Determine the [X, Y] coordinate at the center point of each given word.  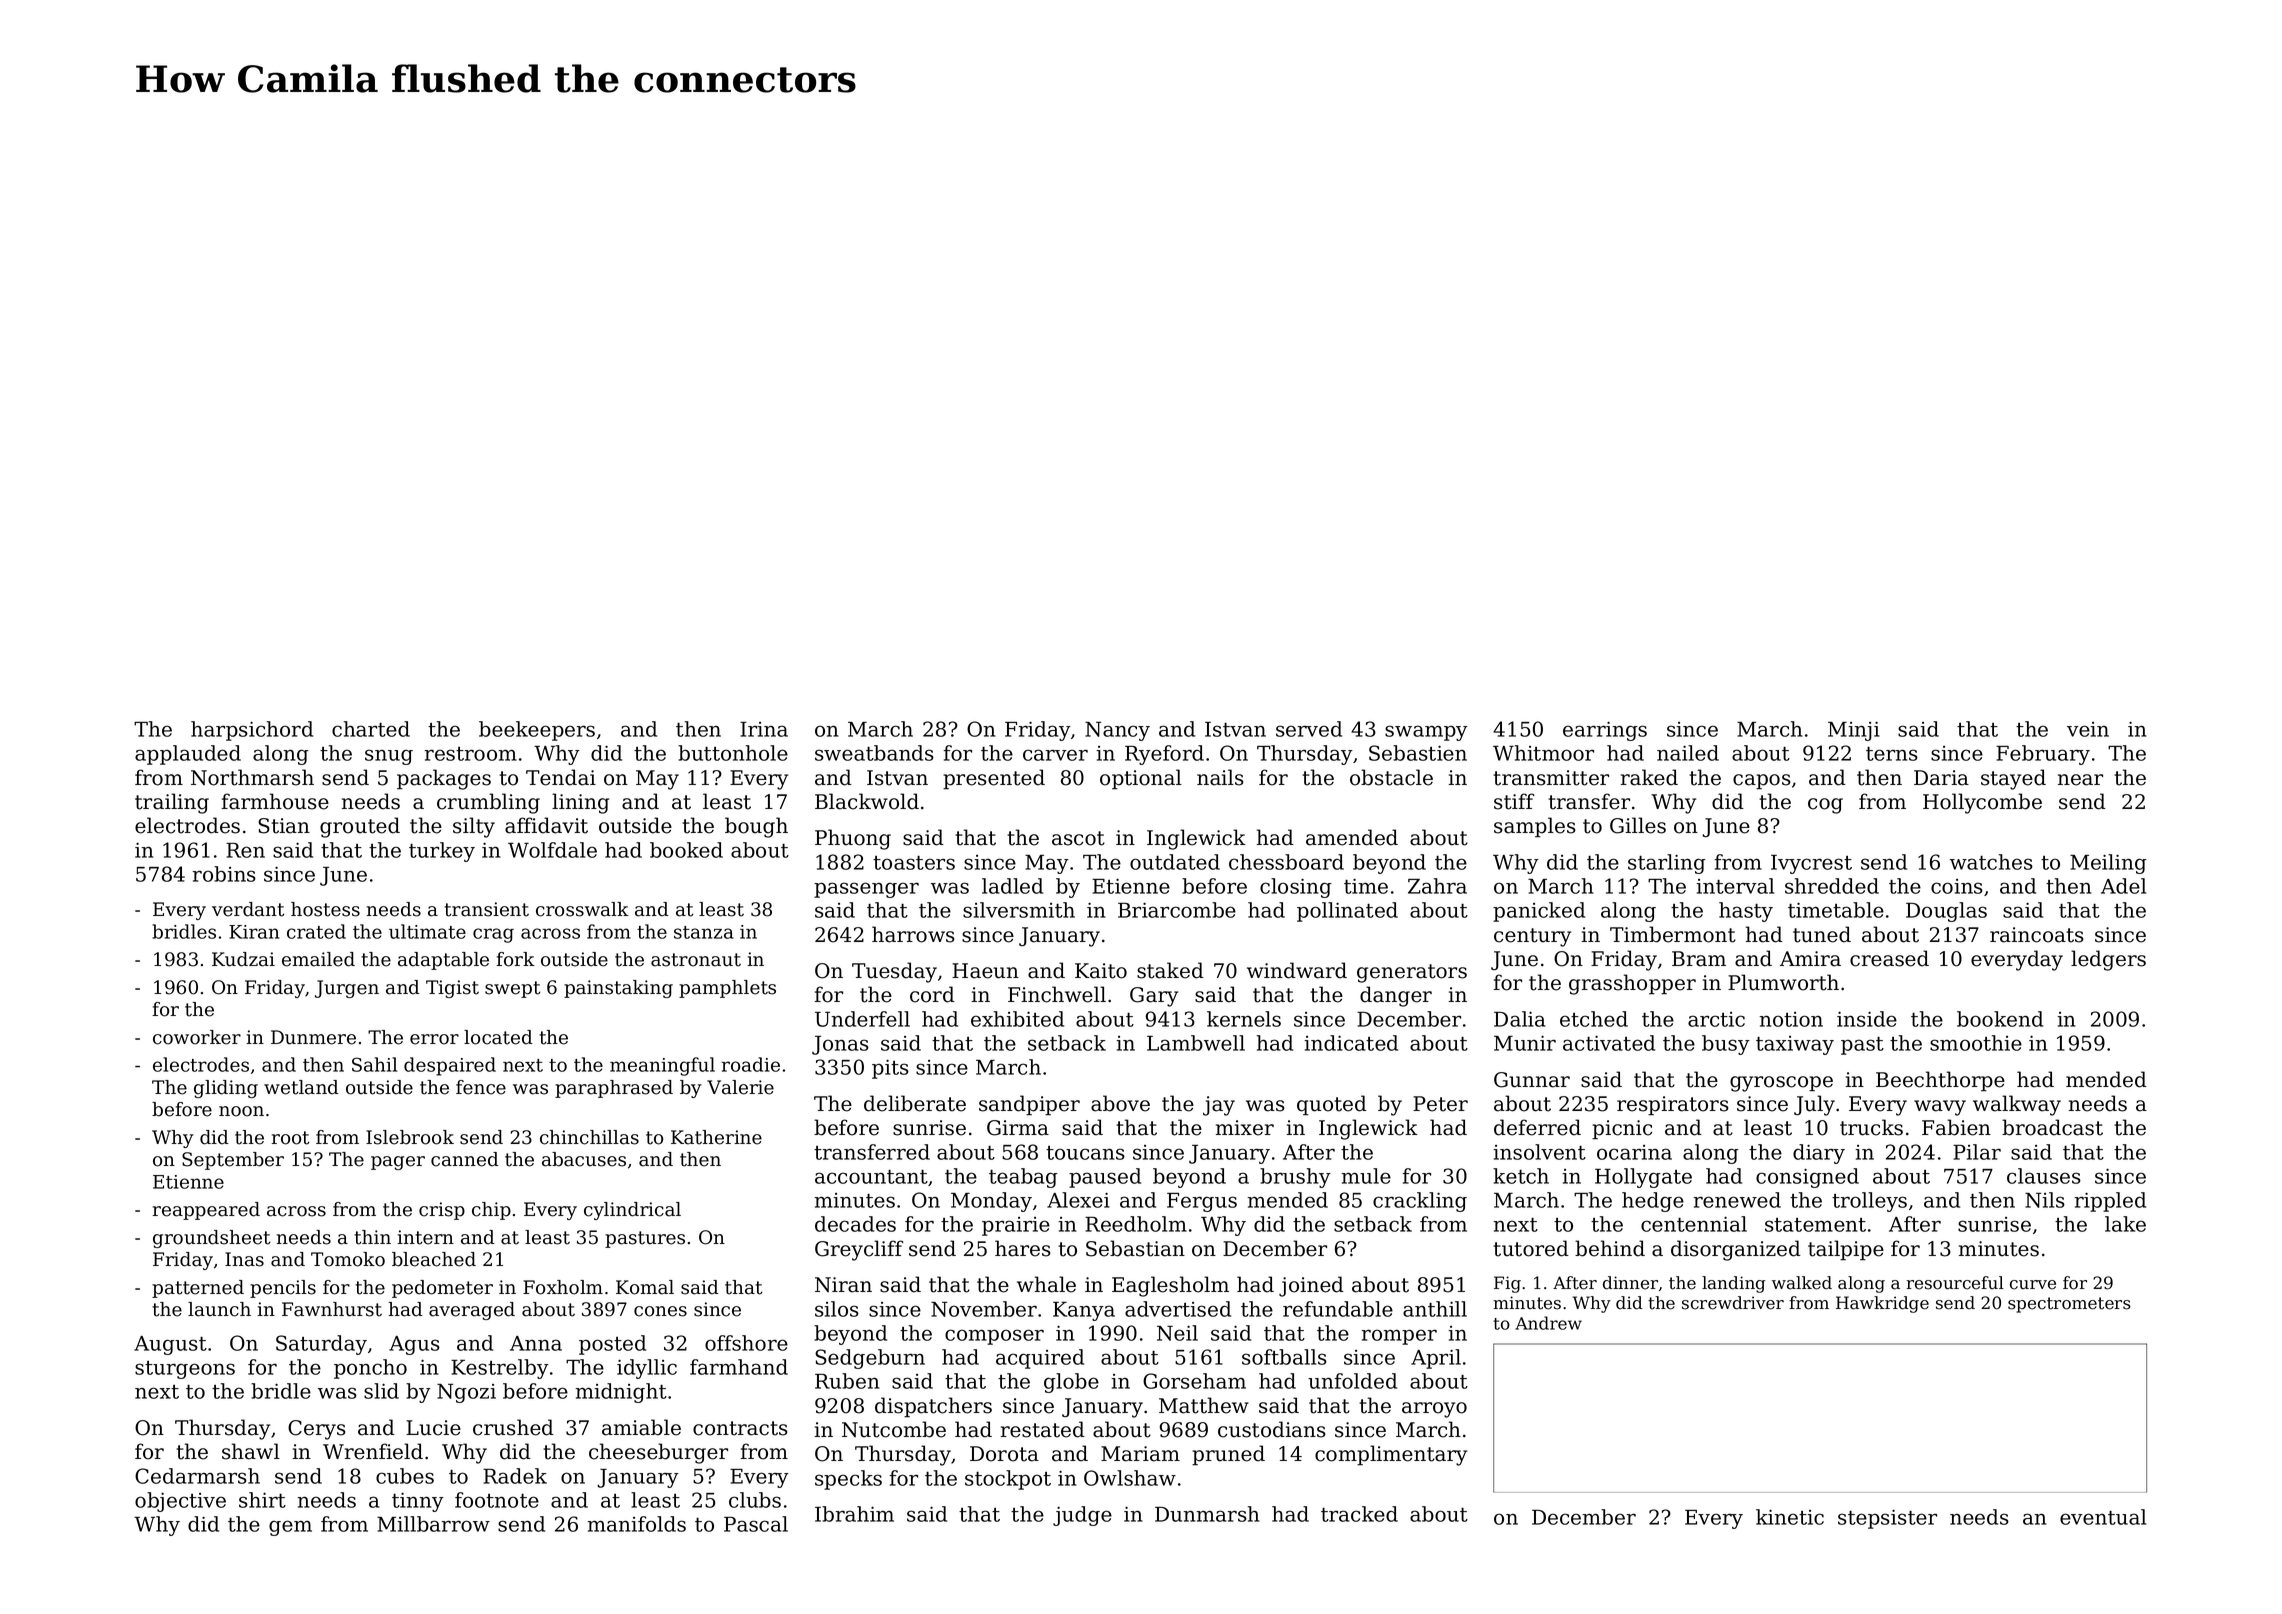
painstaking [618, 989]
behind [1610, 1248]
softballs [1284, 1357]
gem [290, 1528]
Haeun [985, 971]
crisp [442, 1211]
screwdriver [1733, 1303]
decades [855, 1224]
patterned [198, 1289]
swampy [1426, 733]
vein [2088, 729]
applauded [188, 755]
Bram [1699, 959]
